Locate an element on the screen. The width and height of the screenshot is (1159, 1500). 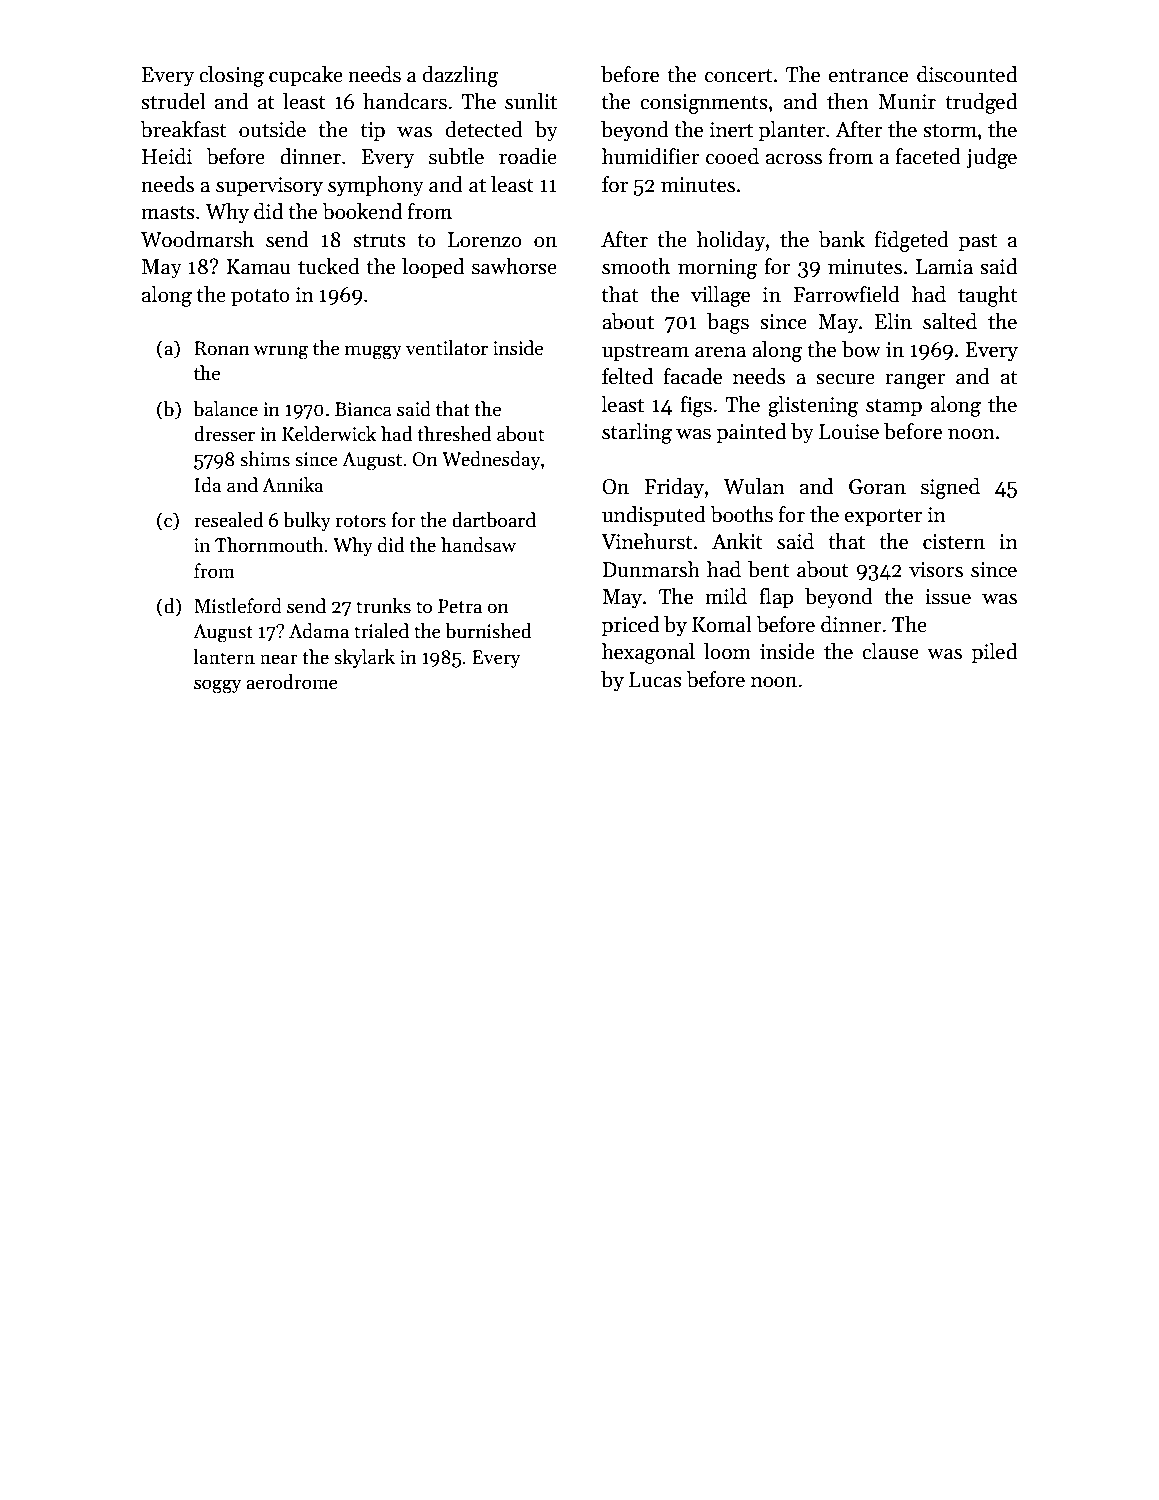
outside is located at coordinates (272, 129).
